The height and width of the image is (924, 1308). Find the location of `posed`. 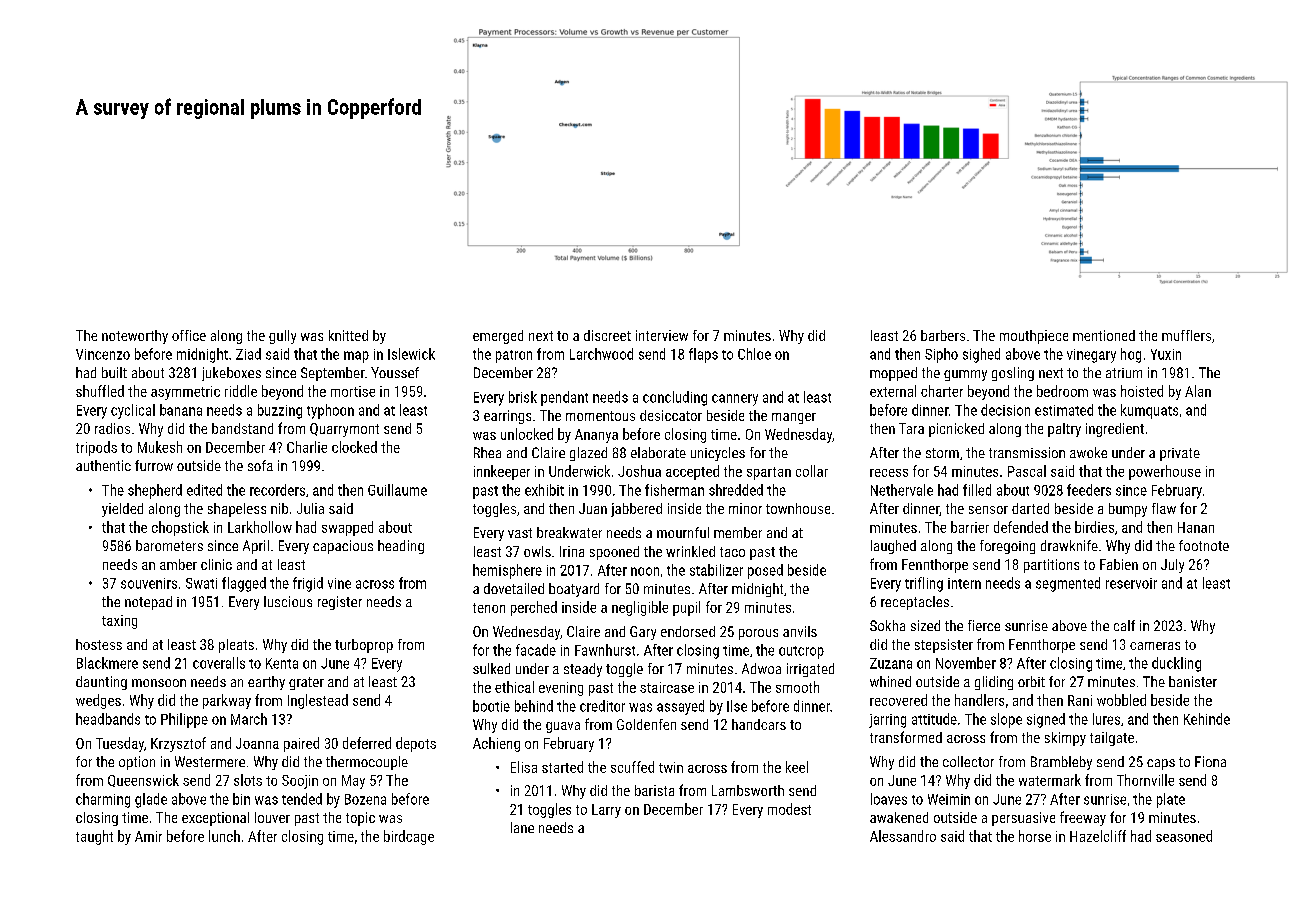

posed is located at coordinates (765, 571).
